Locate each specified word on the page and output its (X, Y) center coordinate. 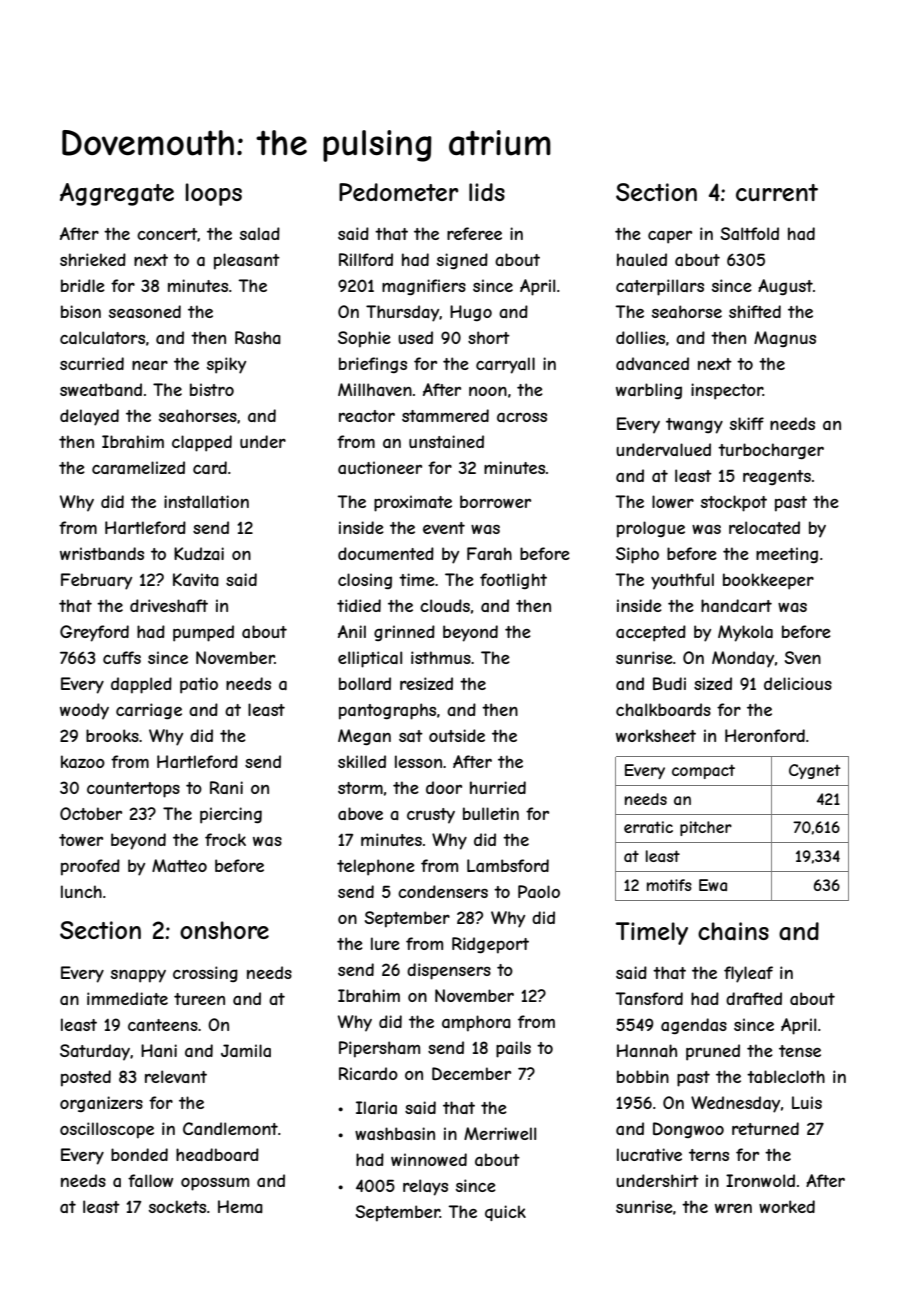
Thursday (402, 313)
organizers (101, 1104)
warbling (649, 391)
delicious (798, 683)
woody (84, 711)
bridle (83, 285)
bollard (365, 683)
